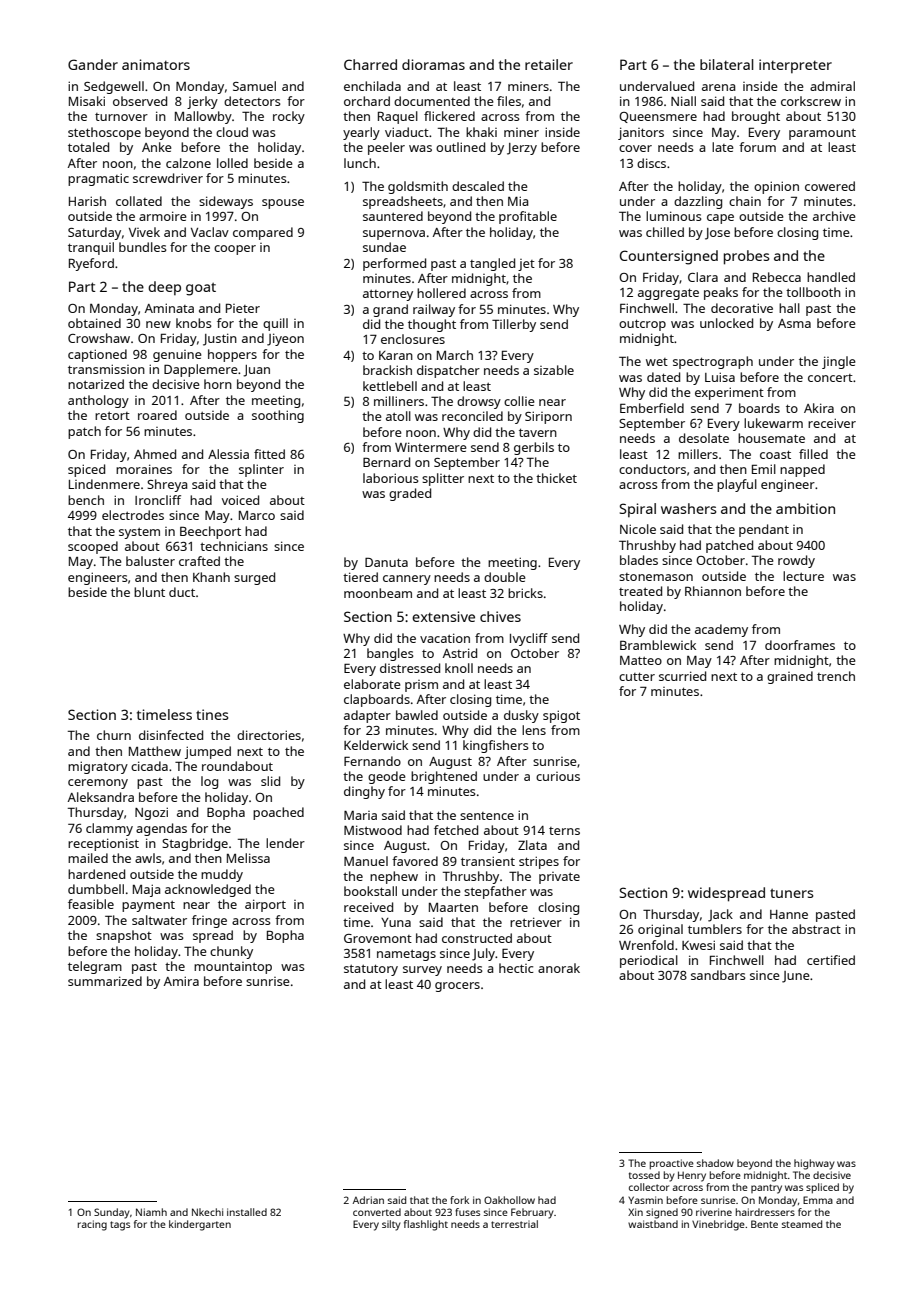 This screenshot has height=1308, width=924. What do you see at coordinates (212, 714) in the screenshot?
I see `tines` at bounding box center [212, 714].
